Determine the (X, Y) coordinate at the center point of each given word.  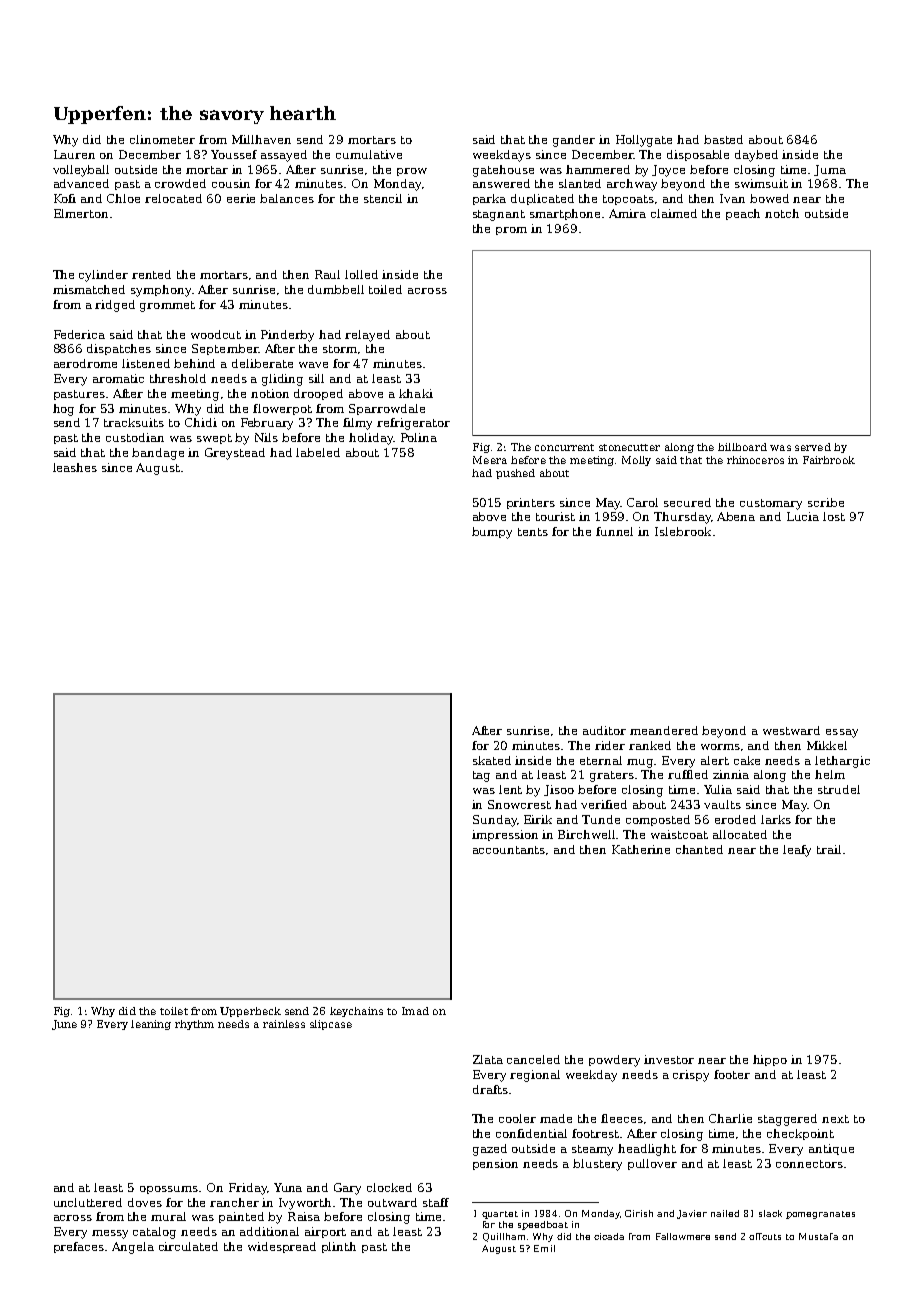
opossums (170, 1190)
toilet (174, 1011)
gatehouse (503, 171)
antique (831, 1149)
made (556, 1118)
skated (492, 760)
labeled (318, 452)
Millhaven (261, 139)
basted (723, 139)
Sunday (495, 821)
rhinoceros (755, 460)
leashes (75, 467)
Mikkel (827, 745)
